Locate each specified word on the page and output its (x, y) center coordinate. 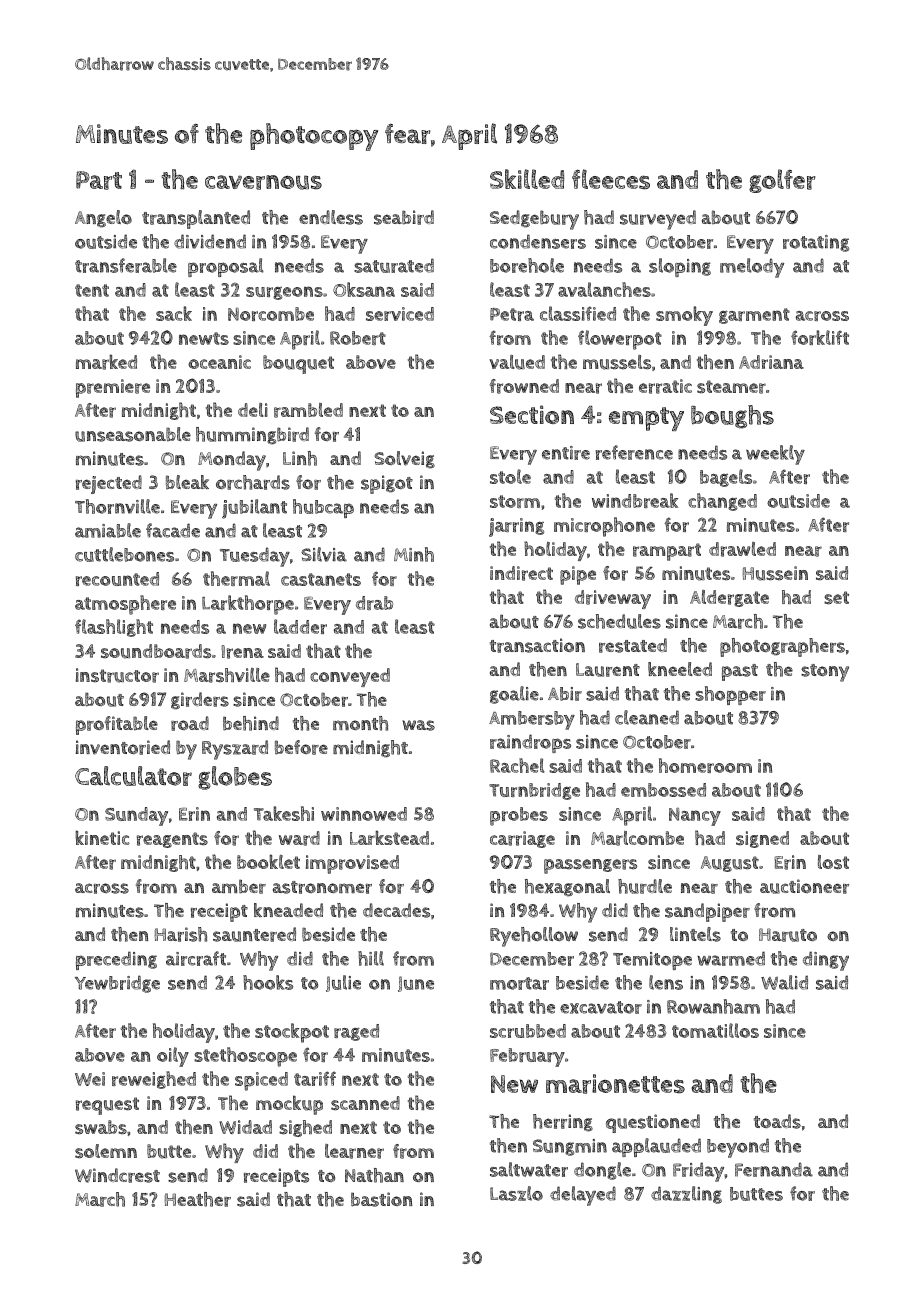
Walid (784, 982)
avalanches (604, 289)
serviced (400, 314)
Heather (198, 1199)
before (301, 747)
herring (563, 1122)
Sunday (136, 816)
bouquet (298, 364)
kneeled (680, 669)
